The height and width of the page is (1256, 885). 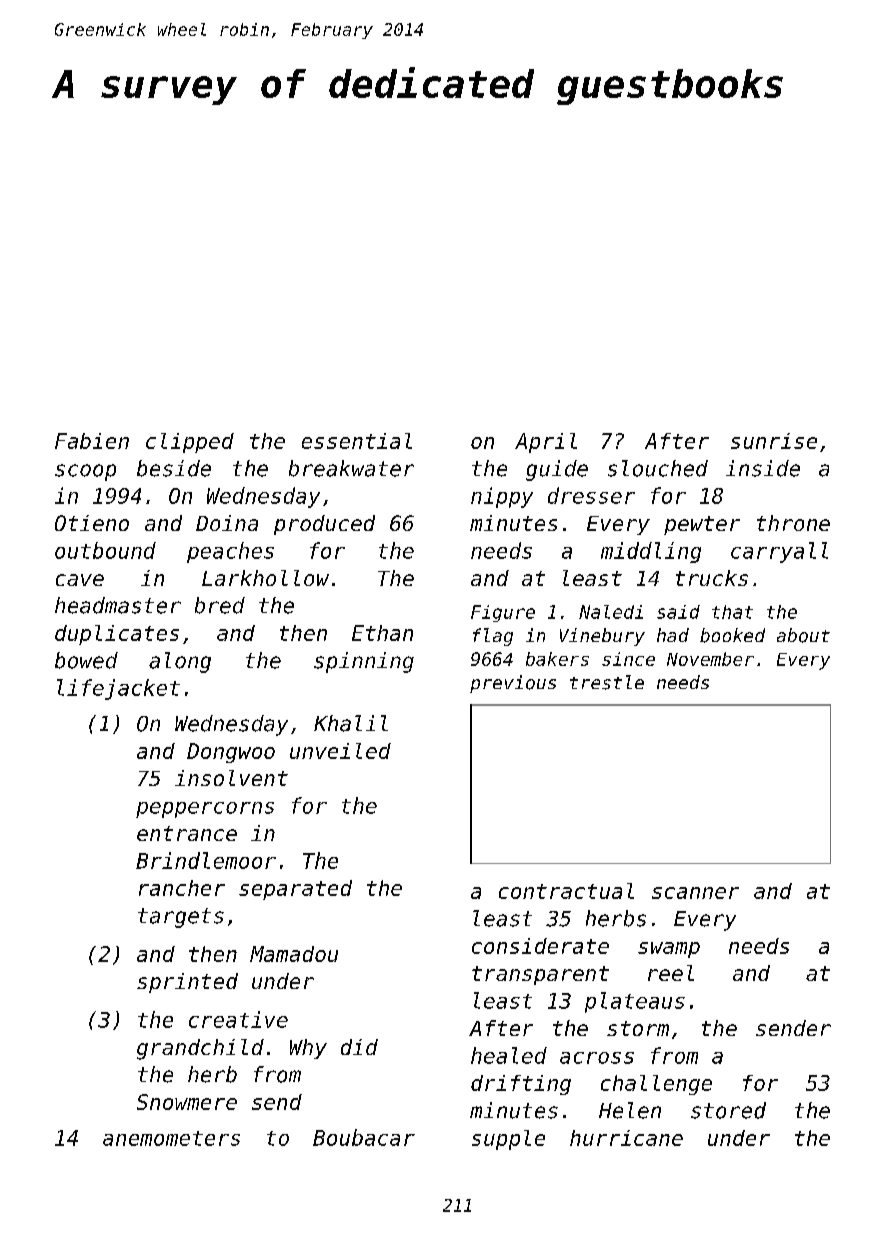 What do you see at coordinates (324, 525) in the page?
I see `produced` at bounding box center [324, 525].
